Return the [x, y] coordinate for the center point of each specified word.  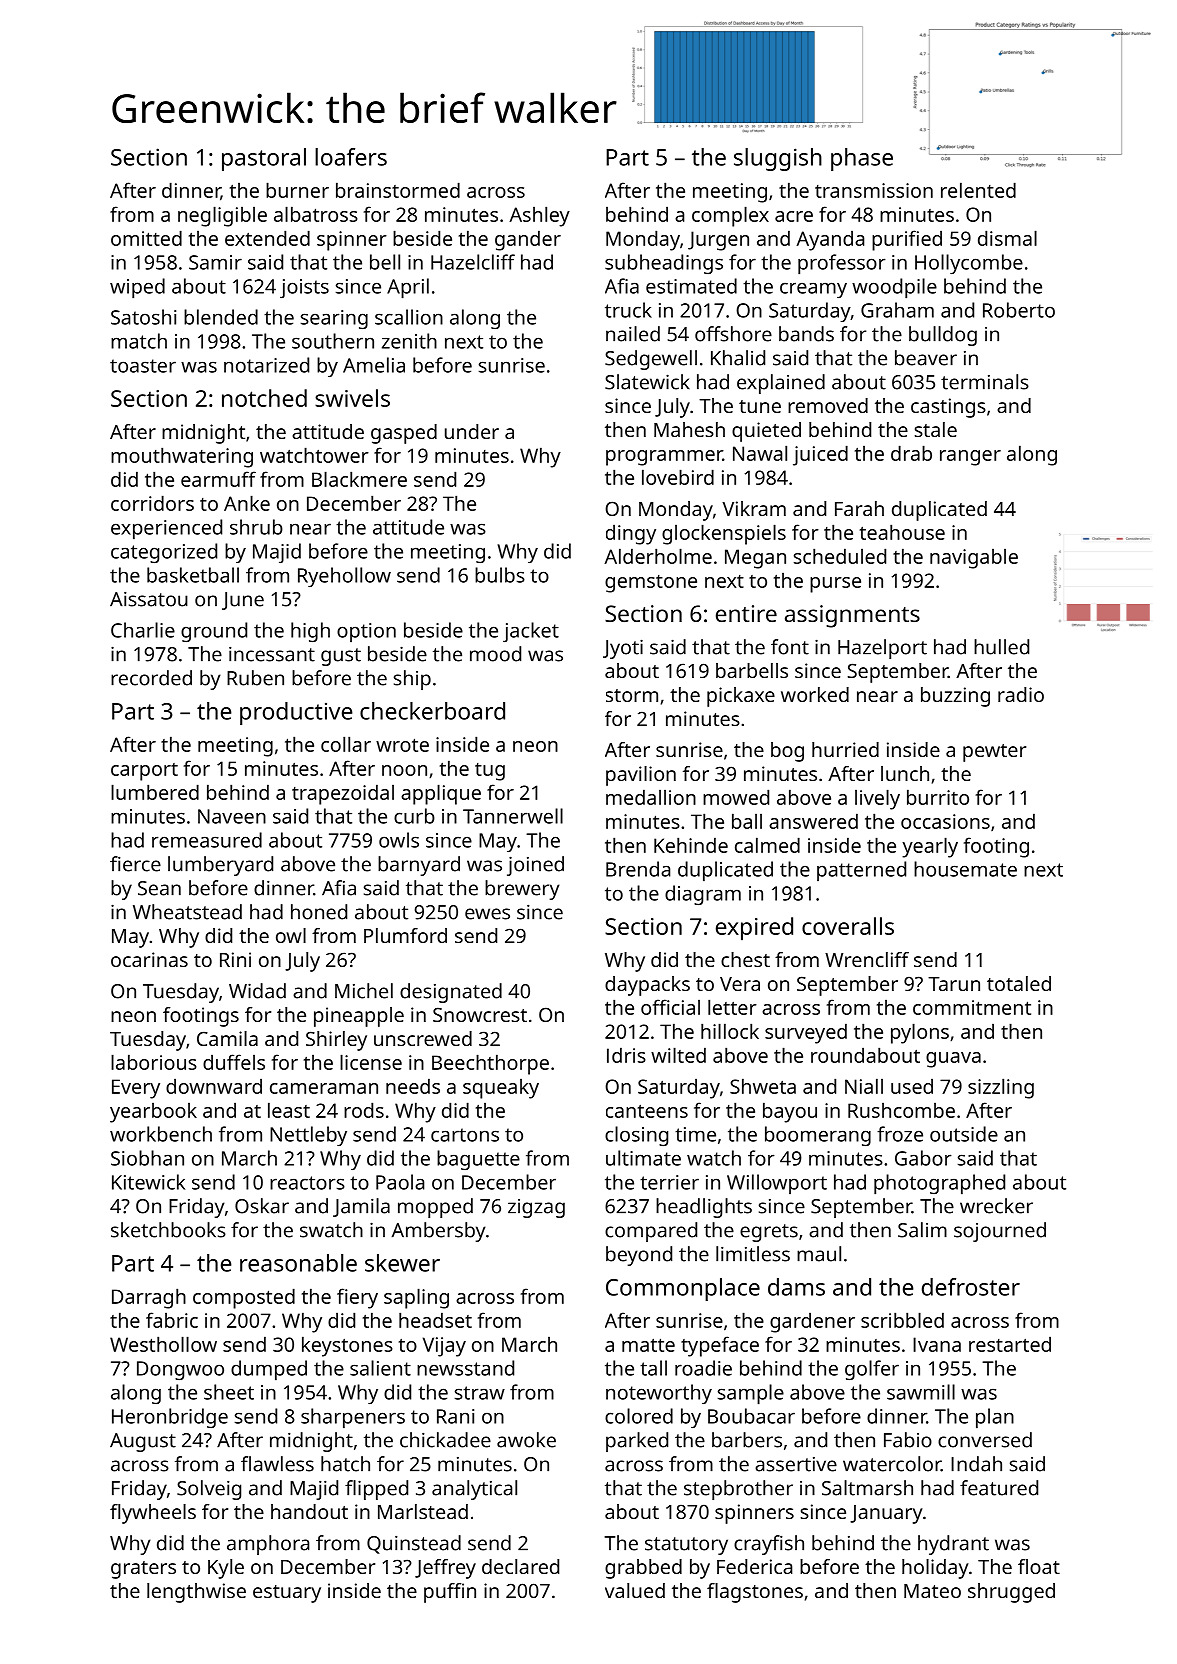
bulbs [500, 575]
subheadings [664, 264]
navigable [974, 559]
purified [907, 240]
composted [244, 1298]
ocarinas [149, 959]
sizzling [1001, 1088]
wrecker [996, 1206]
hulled [1001, 647]
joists [304, 288]
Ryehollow [344, 577]
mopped [435, 1208]
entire [746, 613]
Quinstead [414, 1544]
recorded [151, 678]
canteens [647, 1111]
